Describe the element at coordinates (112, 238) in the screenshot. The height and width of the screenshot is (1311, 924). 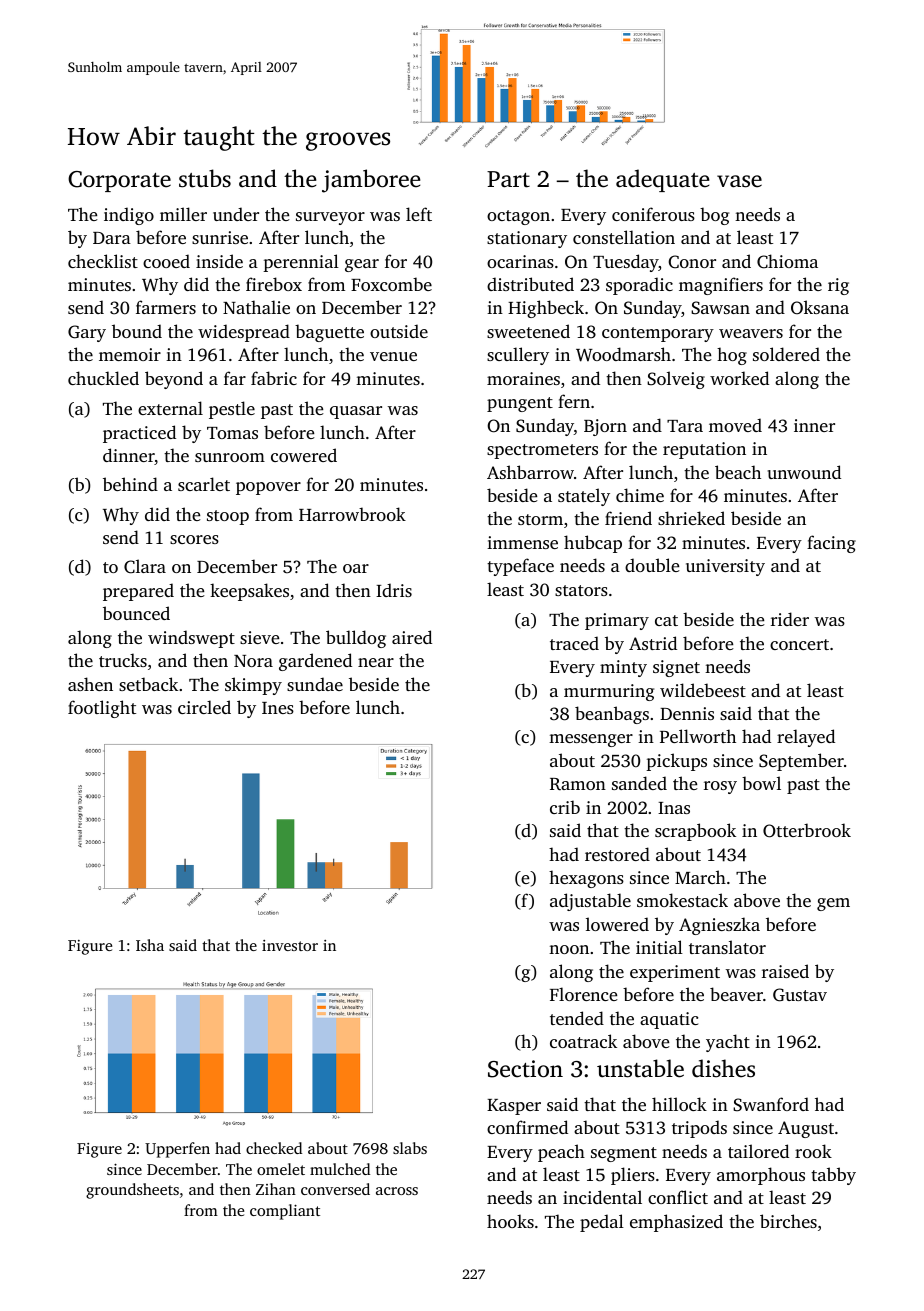
I see `Dara` at that location.
